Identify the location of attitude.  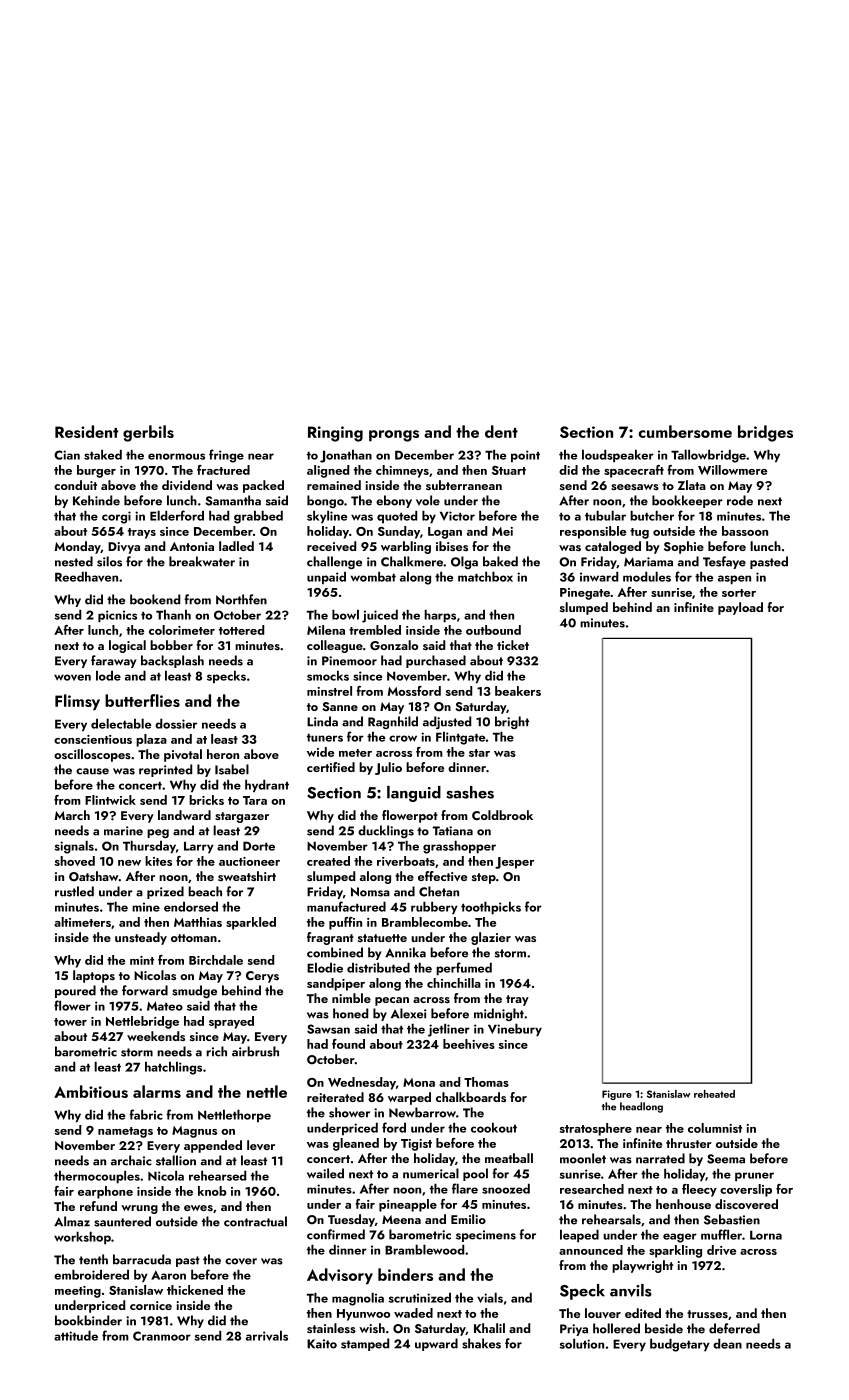
(76, 1335).
